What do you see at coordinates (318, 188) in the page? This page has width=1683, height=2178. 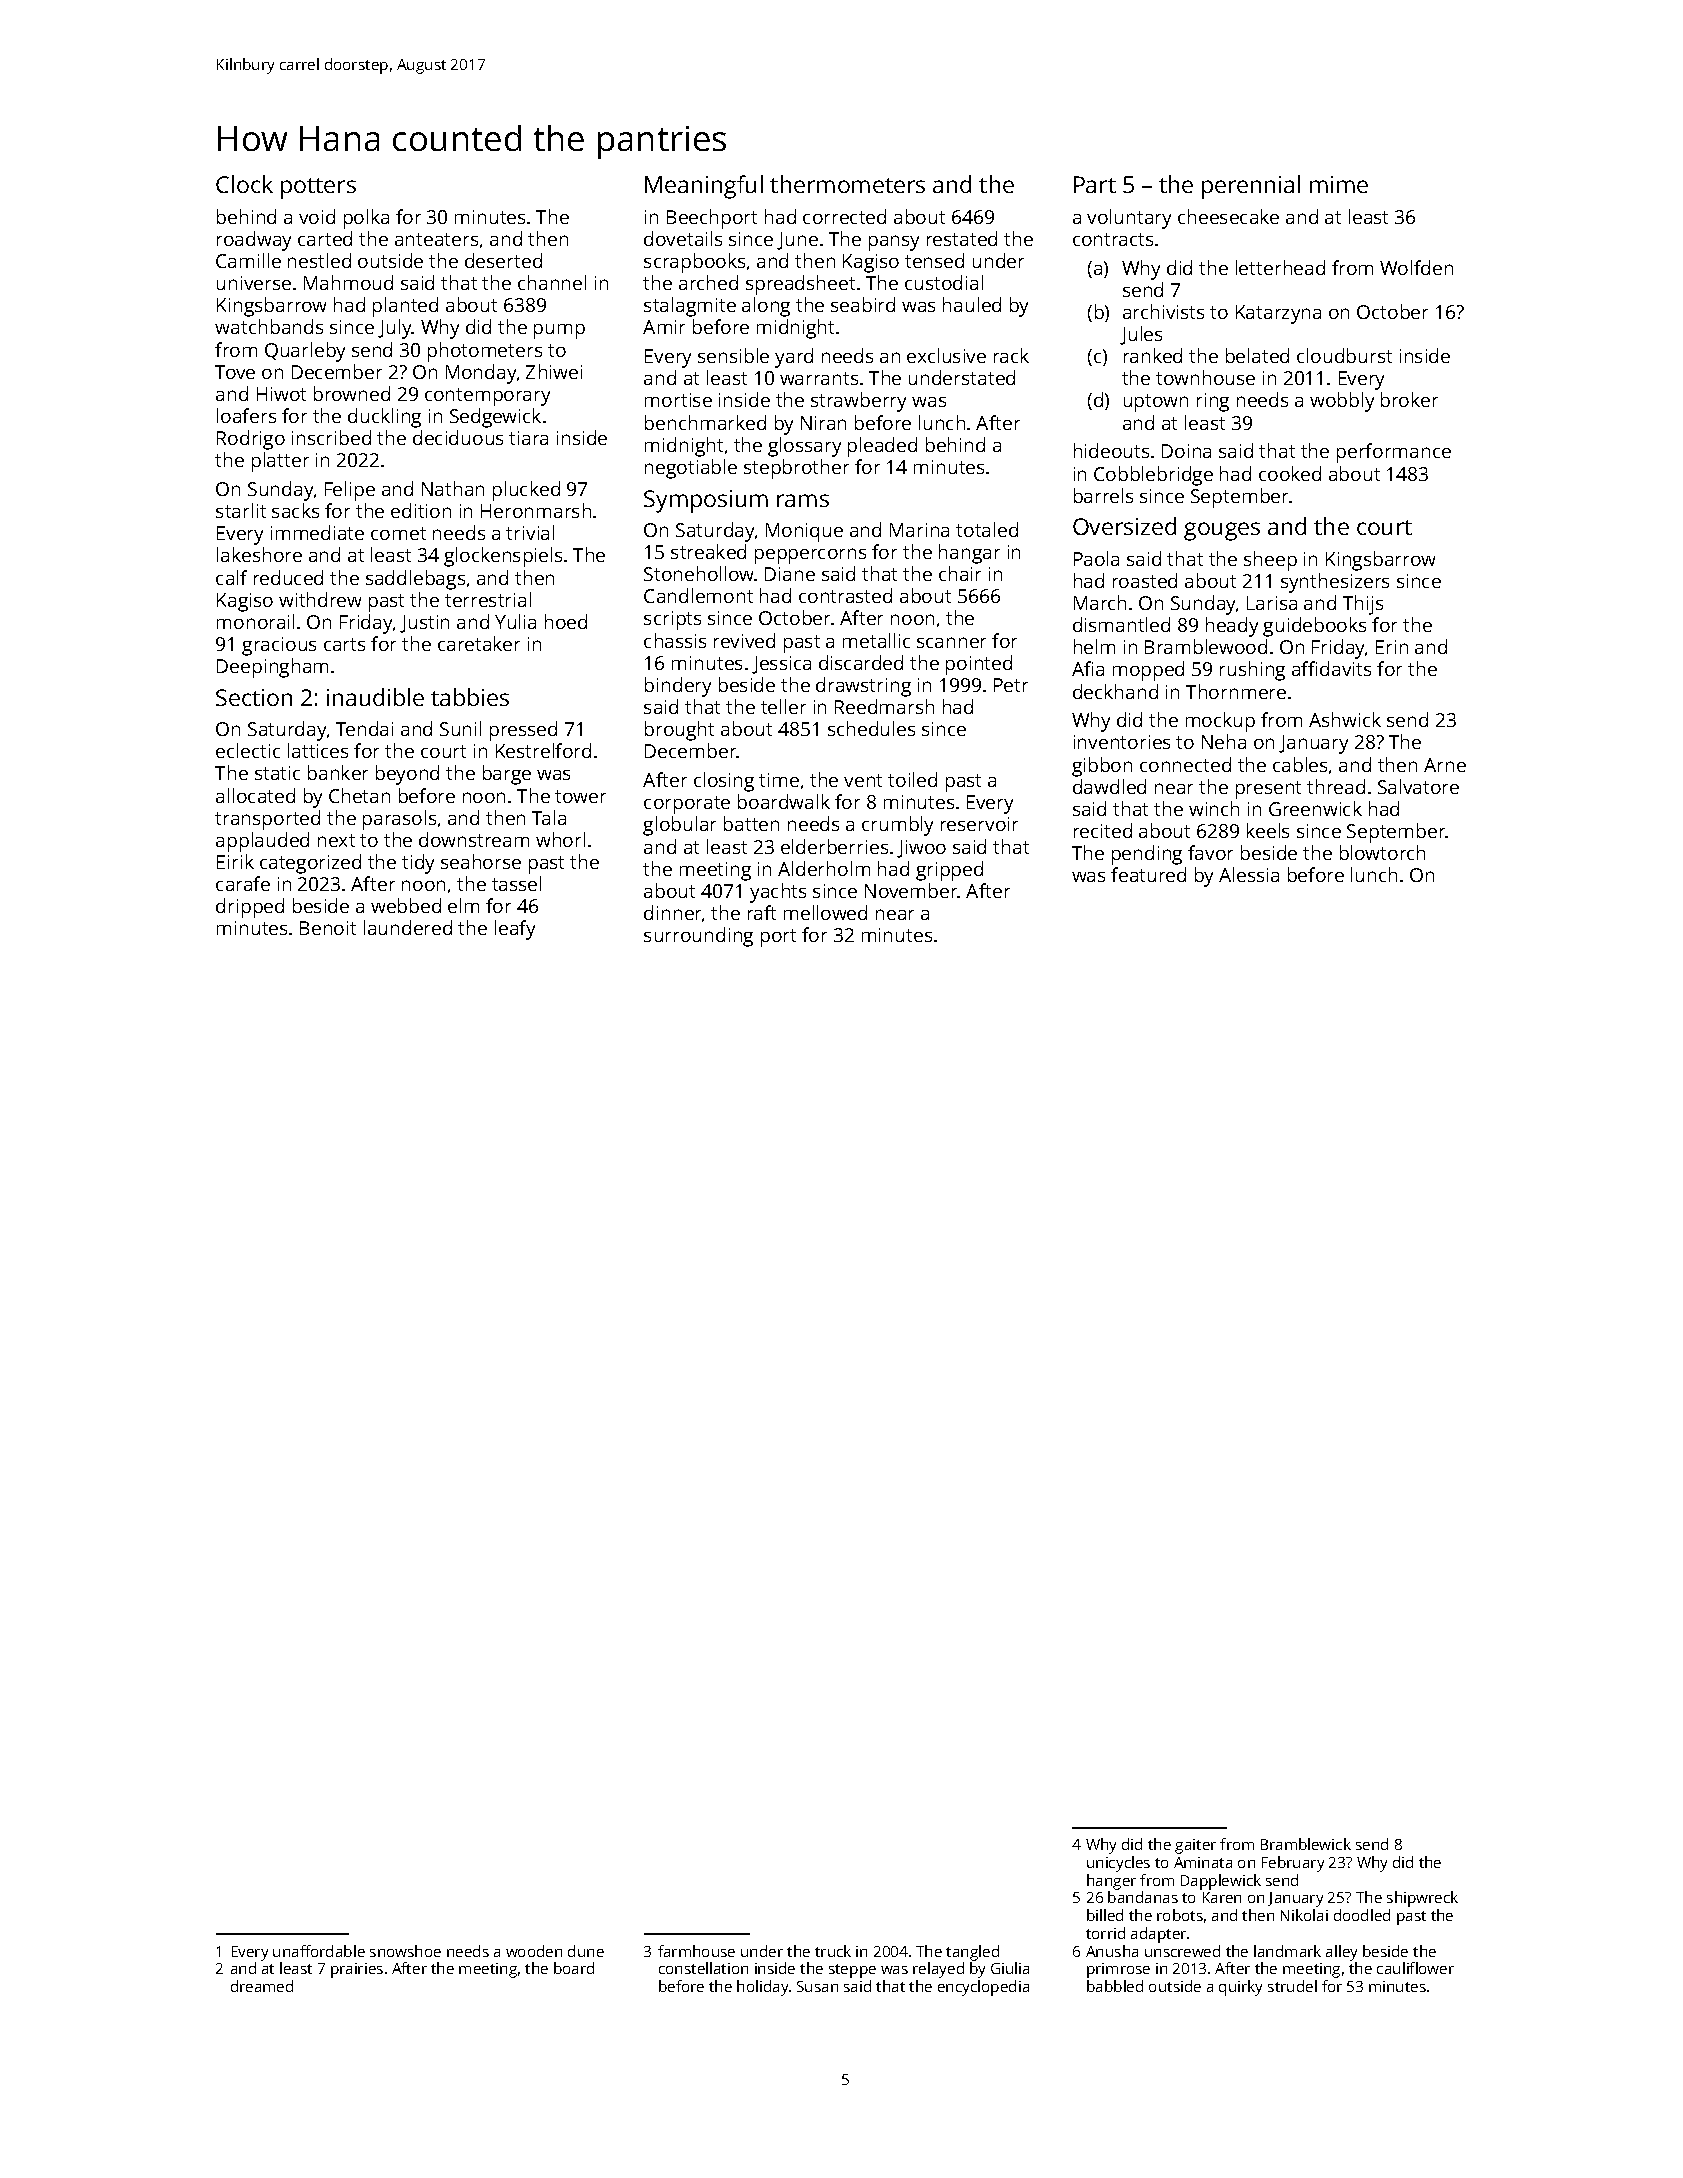 I see `potters` at bounding box center [318, 188].
